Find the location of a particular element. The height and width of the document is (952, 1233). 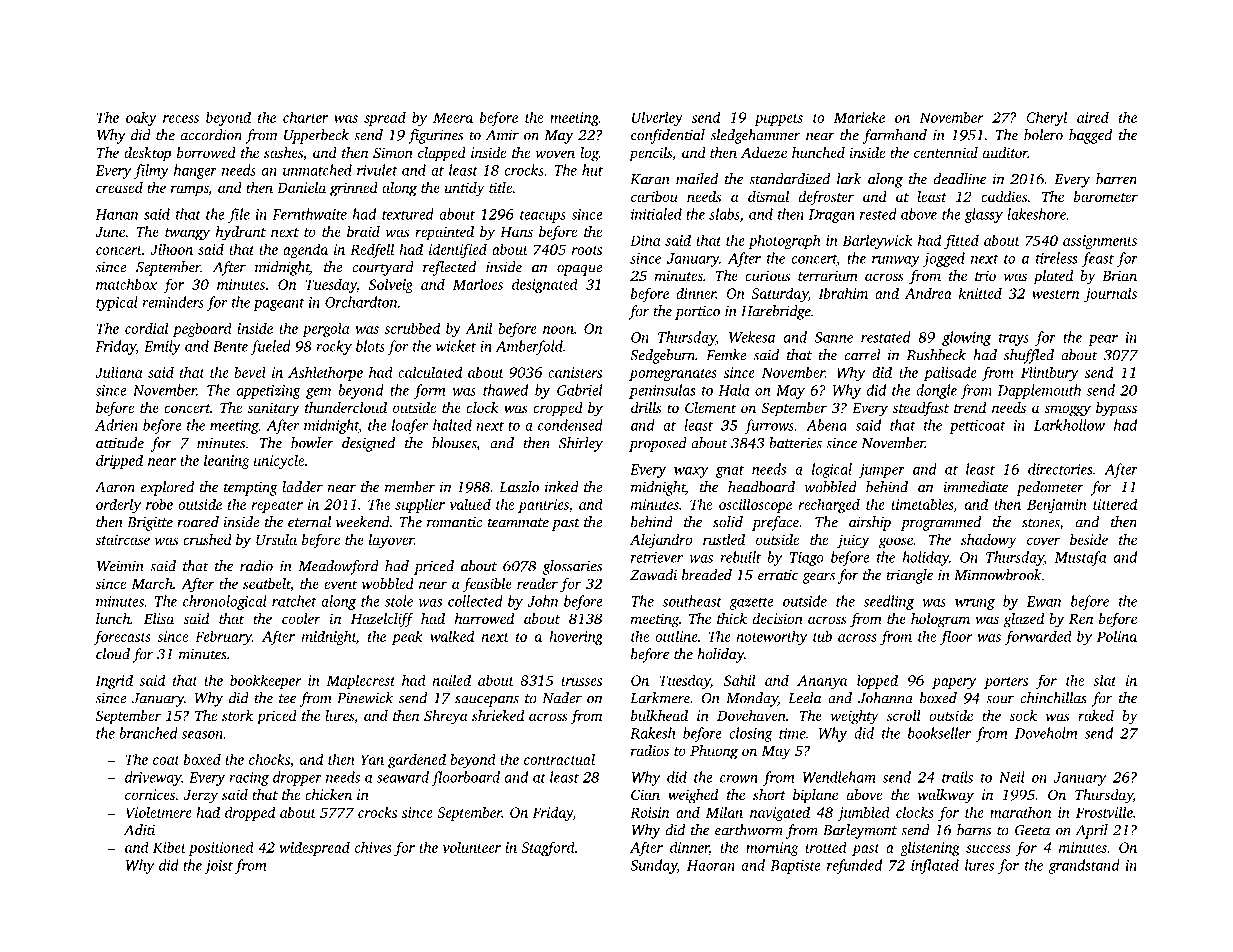

oaky is located at coordinates (141, 118).
